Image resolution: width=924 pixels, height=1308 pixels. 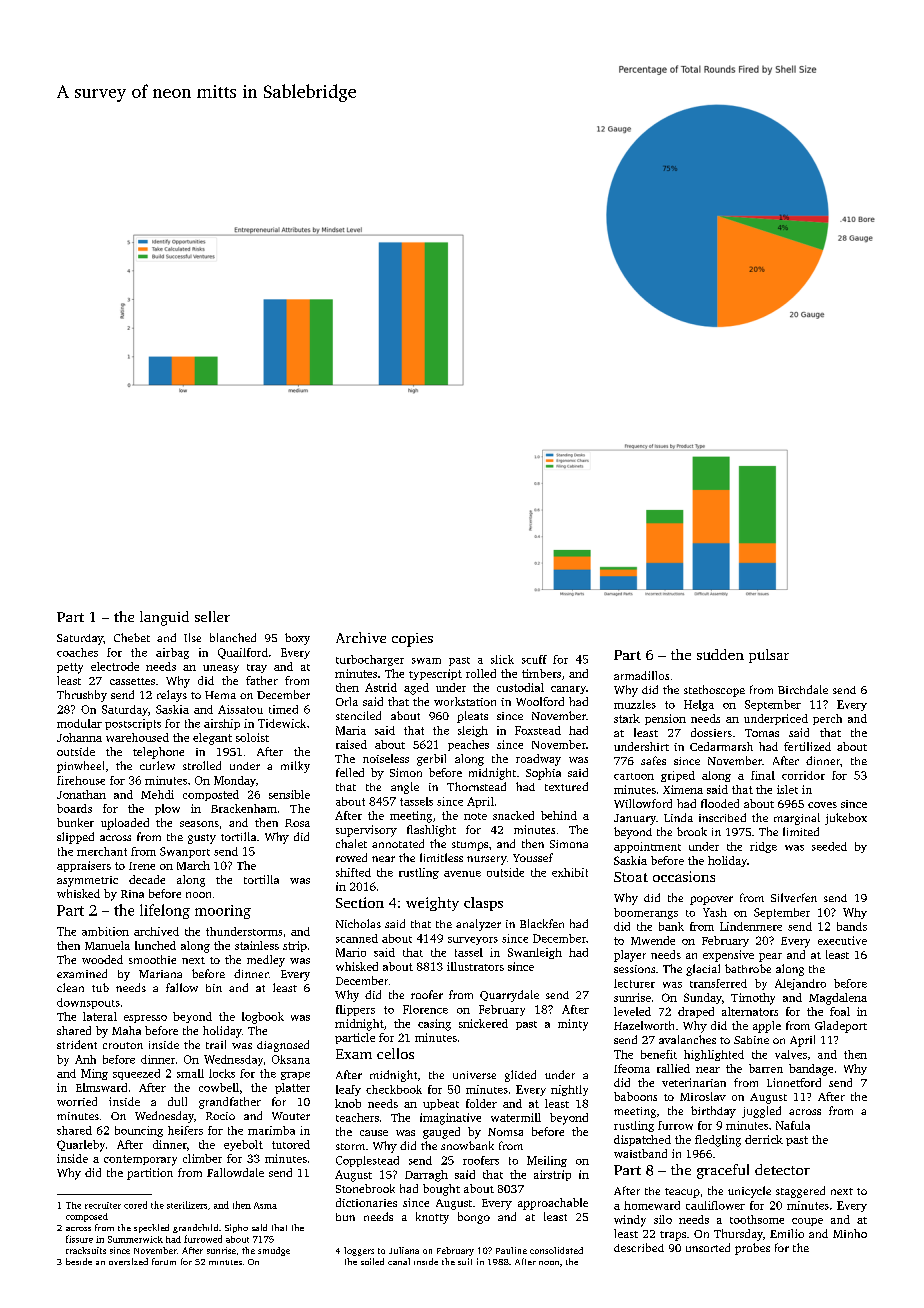 What do you see at coordinates (412, 640) in the screenshot?
I see `copies` at bounding box center [412, 640].
